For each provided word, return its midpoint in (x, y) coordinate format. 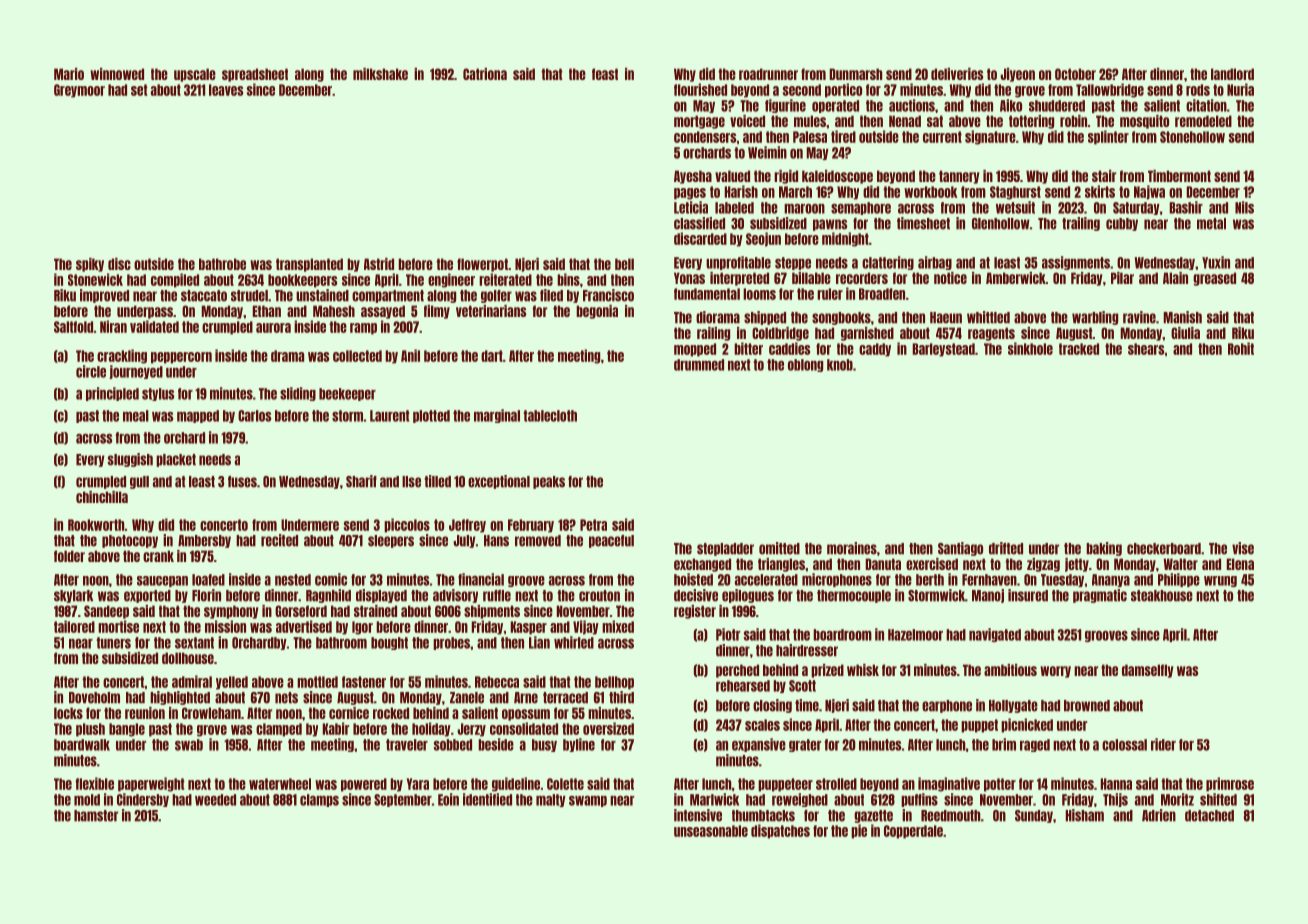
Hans (496, 541)
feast (605, 74)
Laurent (390, 416)
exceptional (499, 482)
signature (990, 137)
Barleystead (943, 350)
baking (1104, 549)
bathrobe (222, 264)
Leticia (691, 207)
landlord (1232, 74)
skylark (73, 596)
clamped (279, 730)
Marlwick (714, 799)
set (139, 90)
